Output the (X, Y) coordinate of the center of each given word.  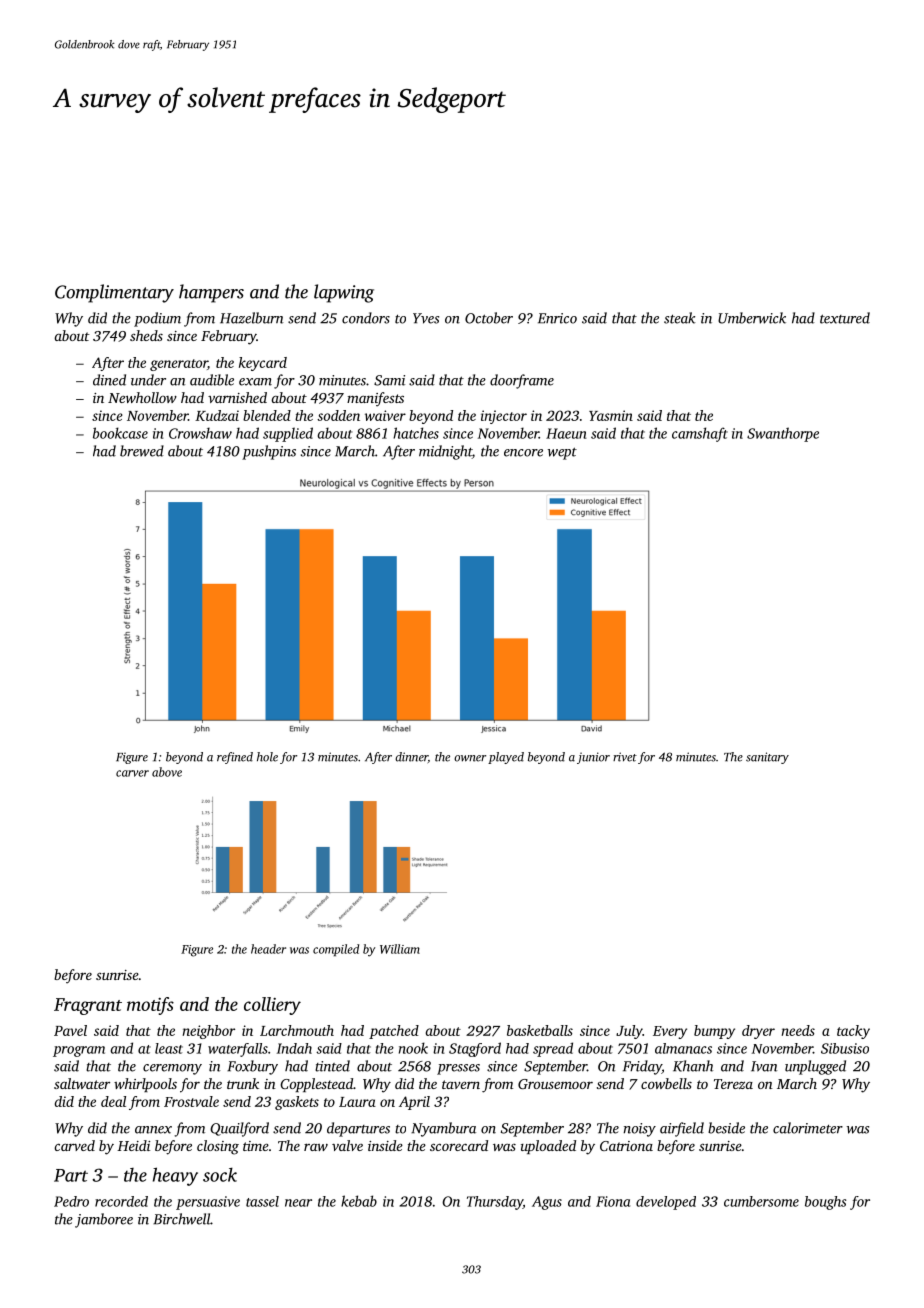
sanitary (767, 758)
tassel (262, 1201)
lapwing (344, 293)
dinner (411, 757)
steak (680, 318)
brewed (142, 451)
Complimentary (114, 293)
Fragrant (88, 1006)
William (400, 949)
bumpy (714, 1032)
